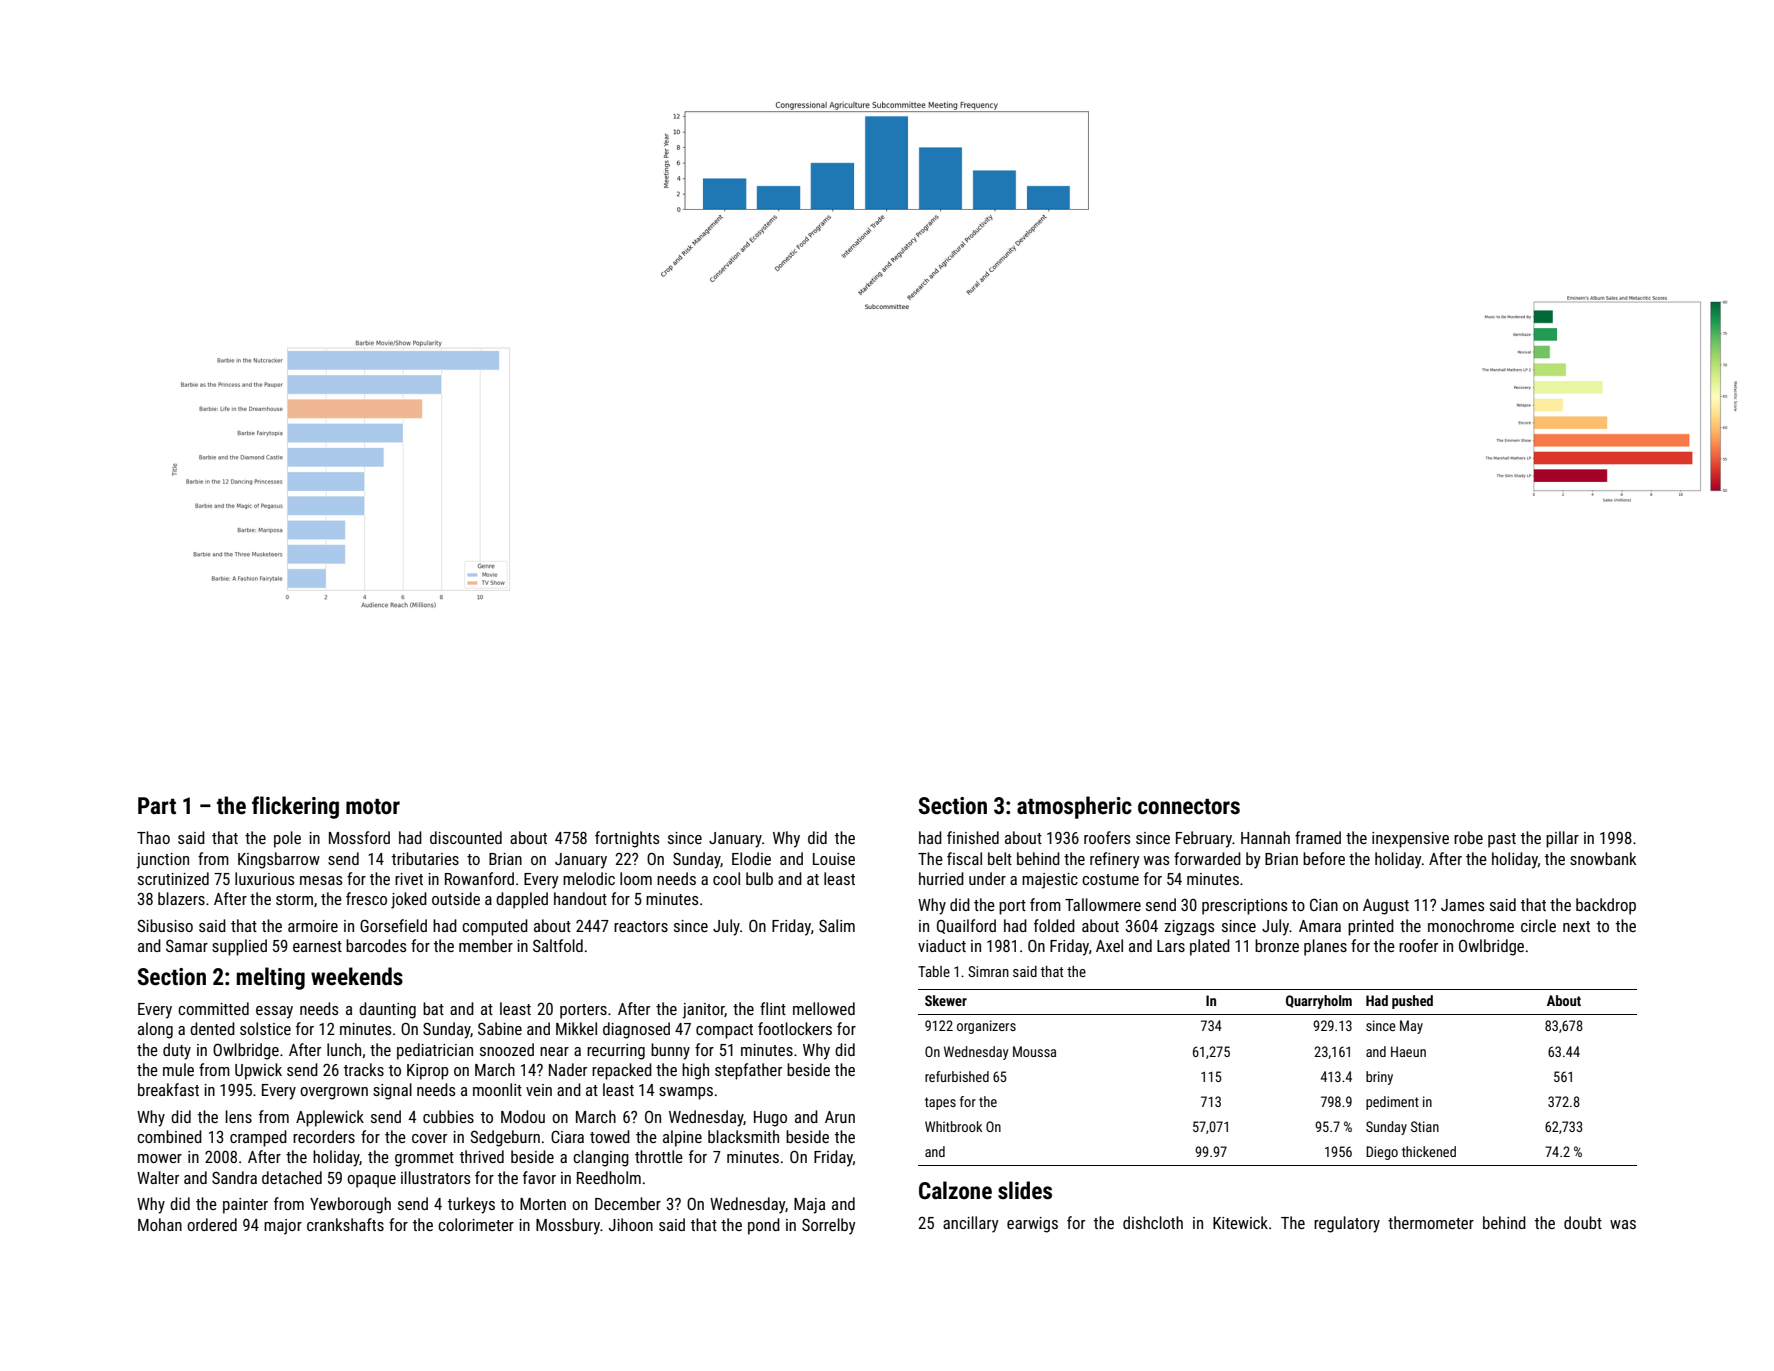 The image size is (1774, 1371). Describe the element at coordinates (1392, 1103) in the image. I see `pediment` at that location.
